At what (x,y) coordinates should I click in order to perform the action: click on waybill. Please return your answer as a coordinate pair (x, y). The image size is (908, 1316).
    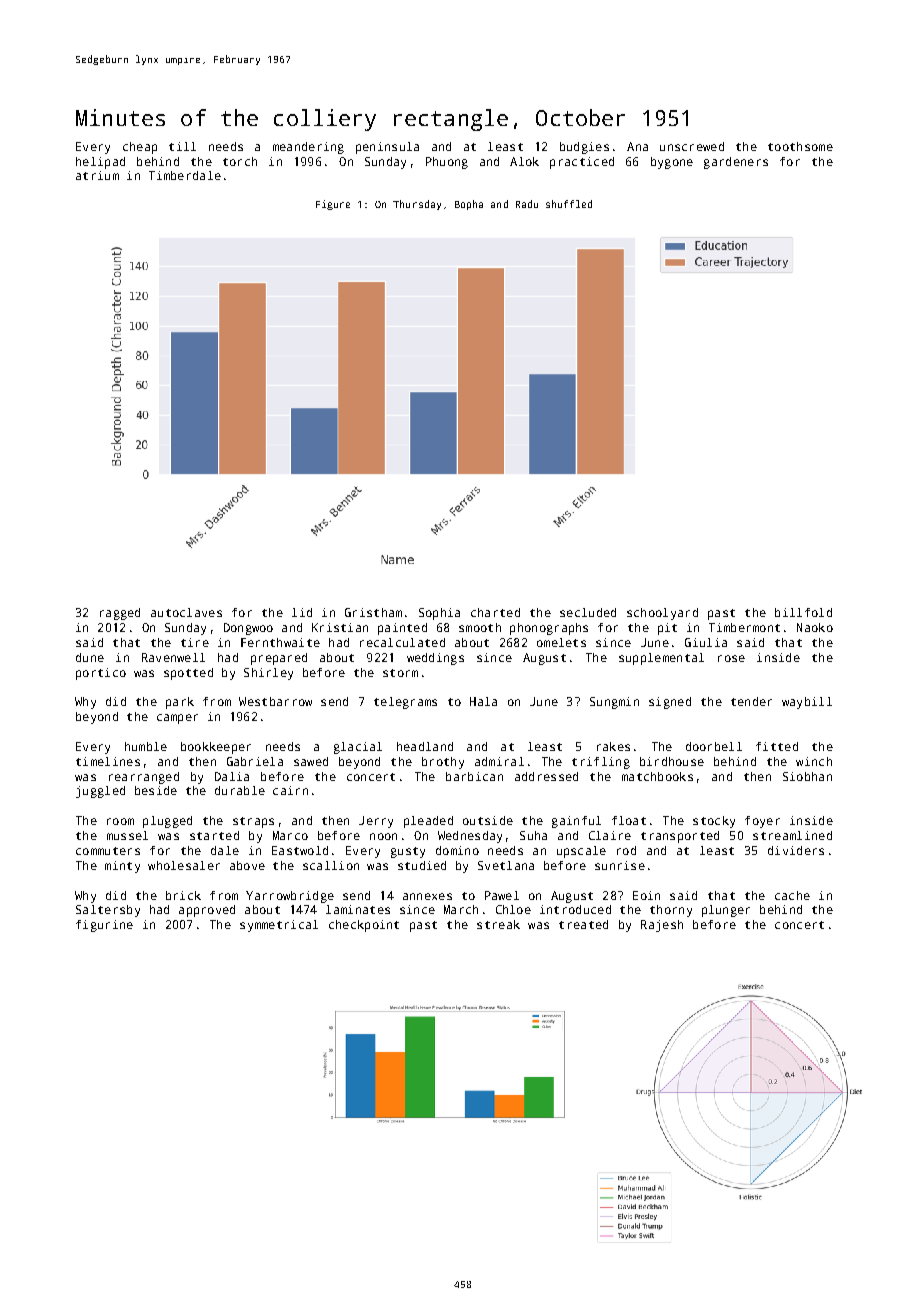
    Looking at the image, I should click on (807, 703).
